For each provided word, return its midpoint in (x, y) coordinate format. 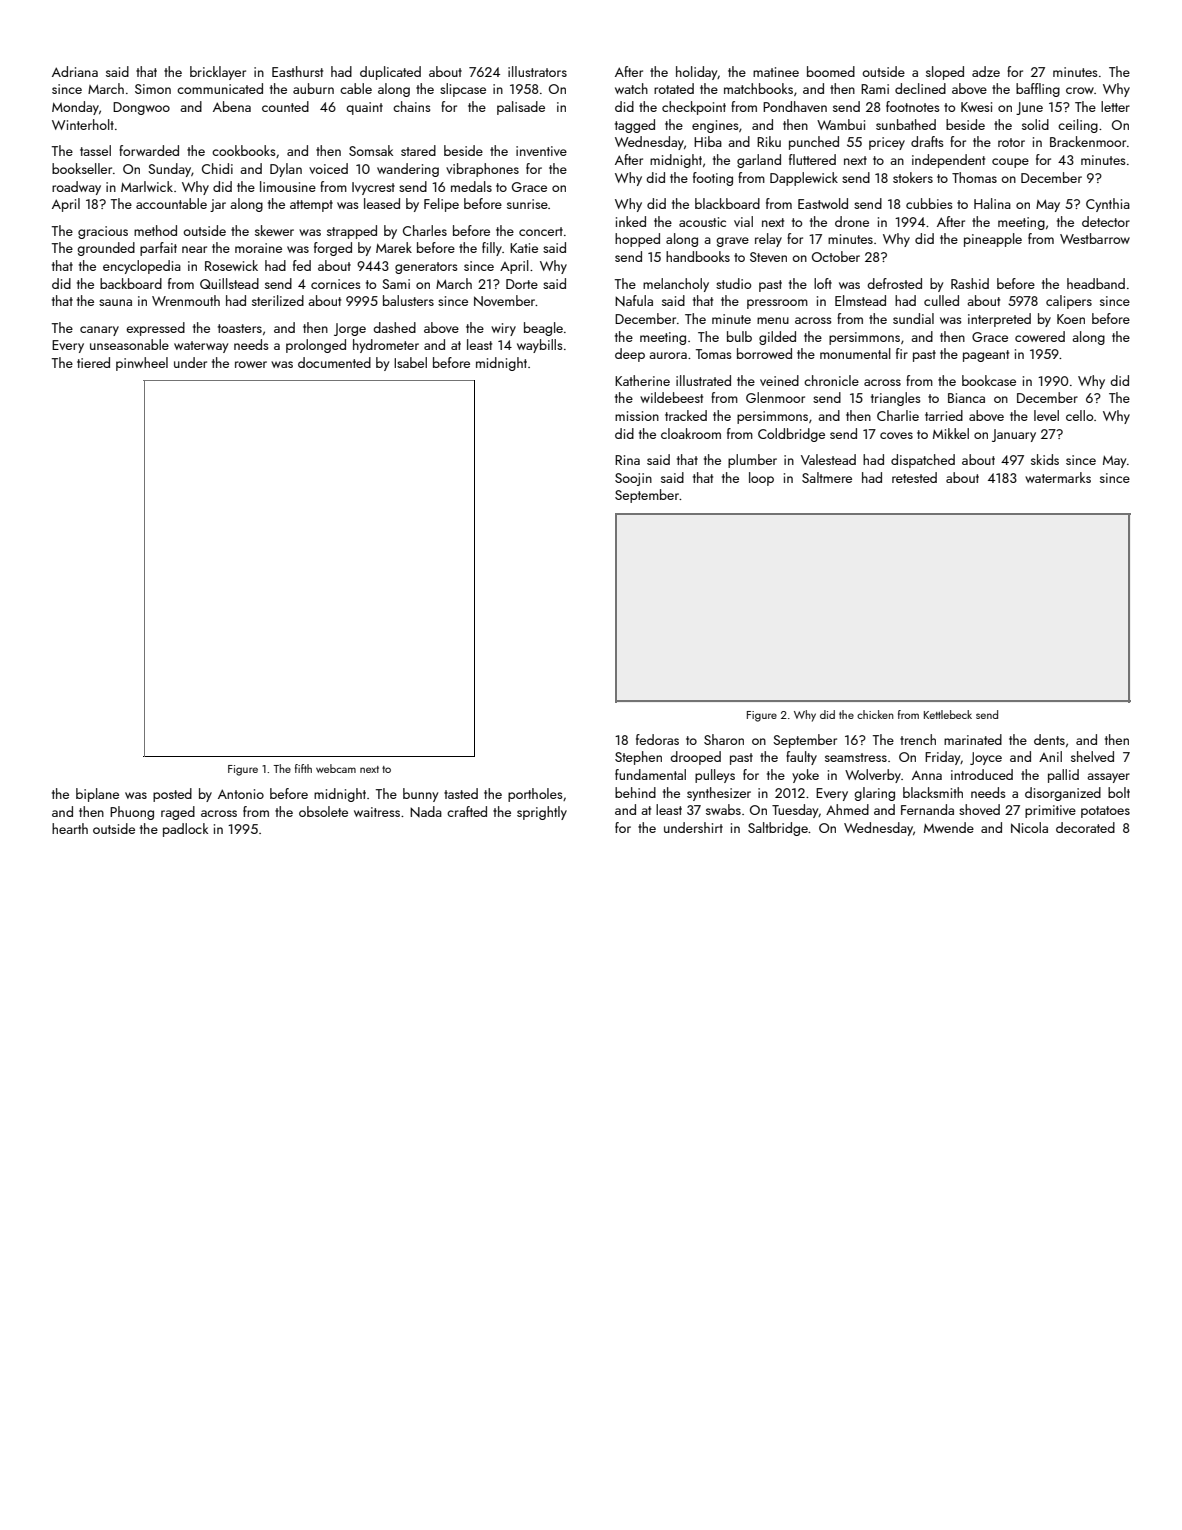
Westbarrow (1095, 238)
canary (99, 331)
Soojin (633, 479)
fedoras (657, 739)
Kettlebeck (948, 714)
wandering (408, 170)
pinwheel (142, 364)
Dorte (522, 284)
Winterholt (83, 124)
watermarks (1058, 477)
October (836, 256)
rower (251, 364)
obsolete (323, 811)
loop (761, 479)
